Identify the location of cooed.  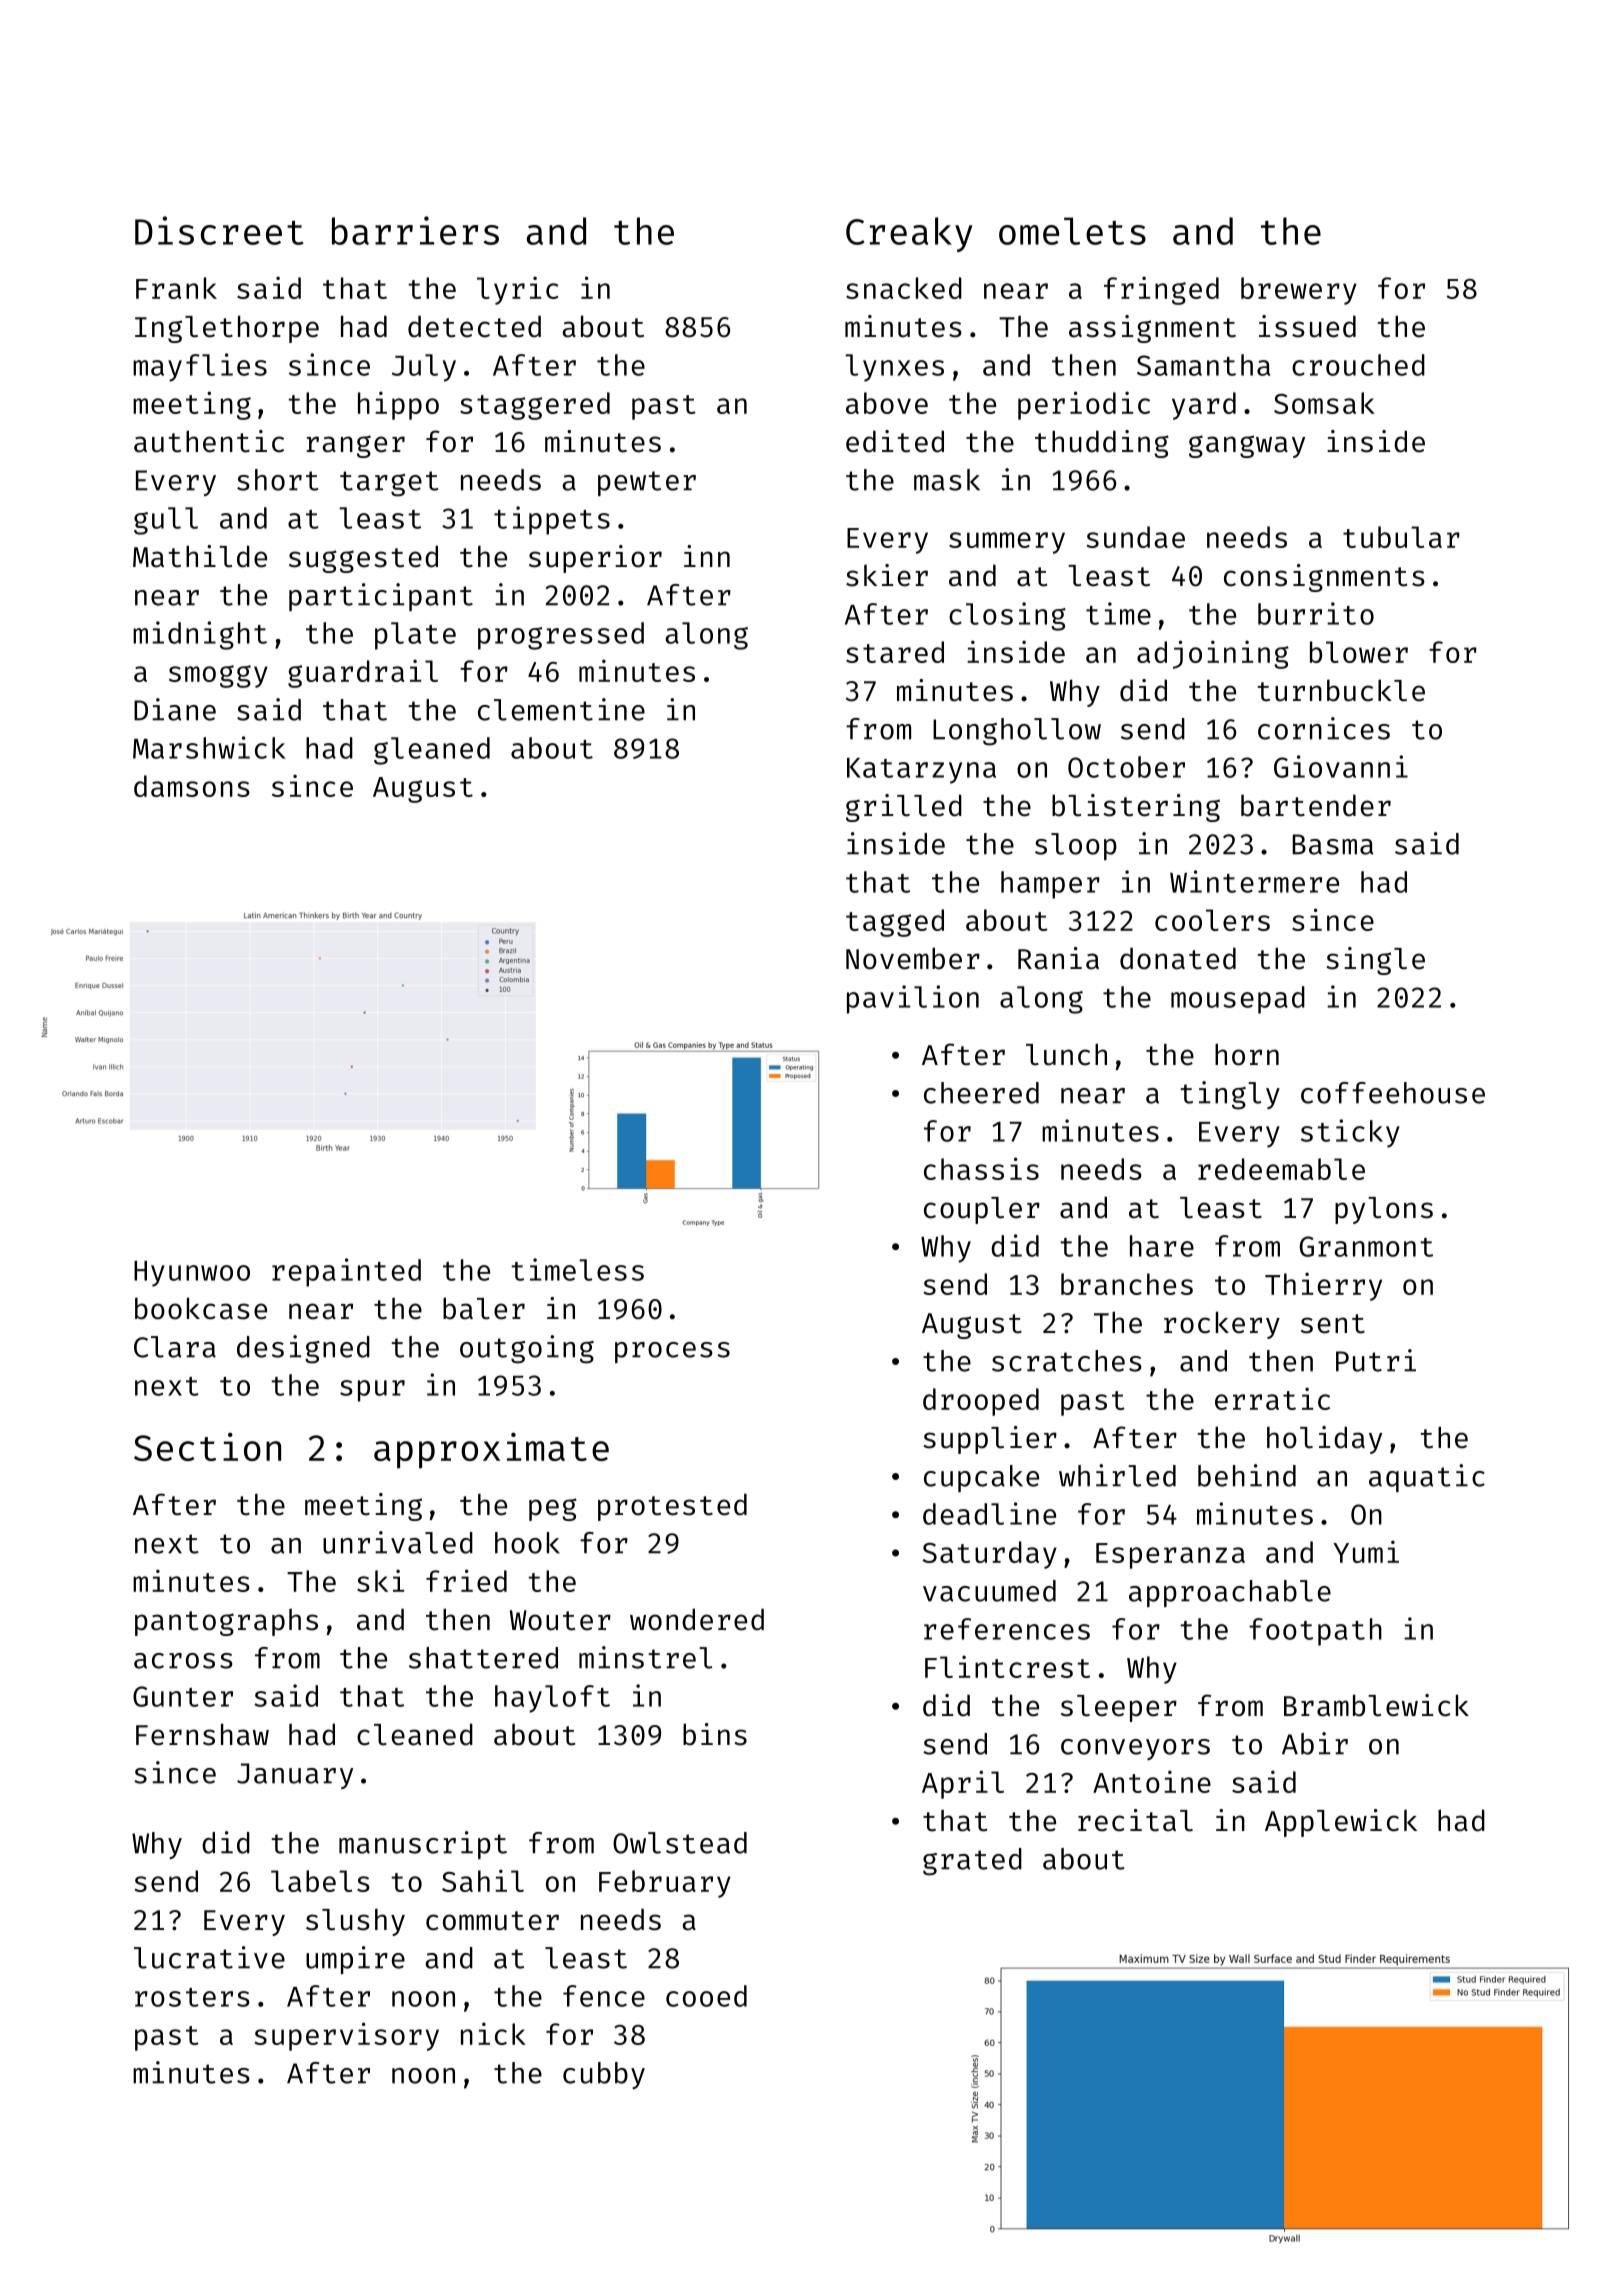
(706, 1996).
